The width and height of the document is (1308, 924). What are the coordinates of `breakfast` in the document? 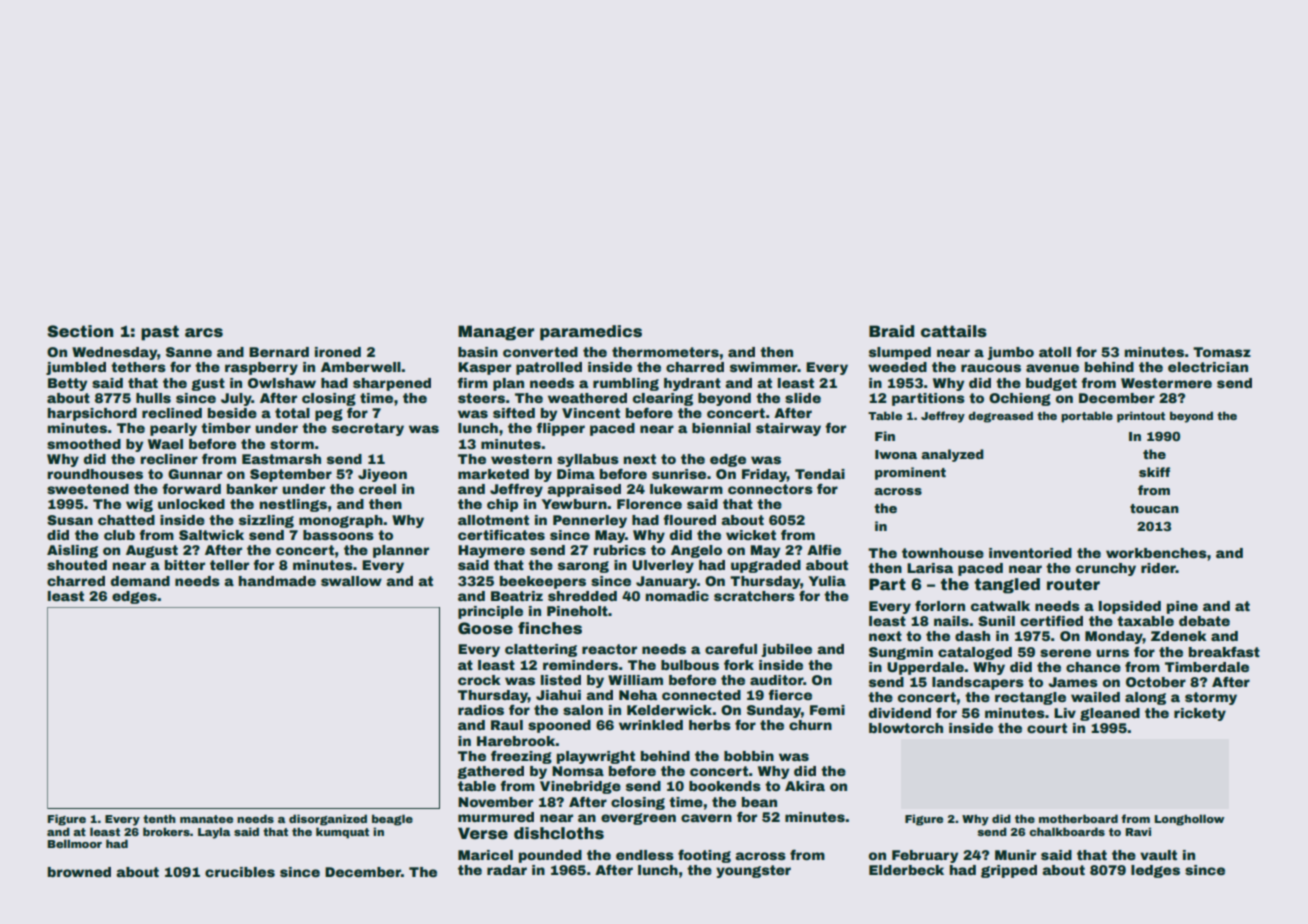 It's located at (1224, 651).
